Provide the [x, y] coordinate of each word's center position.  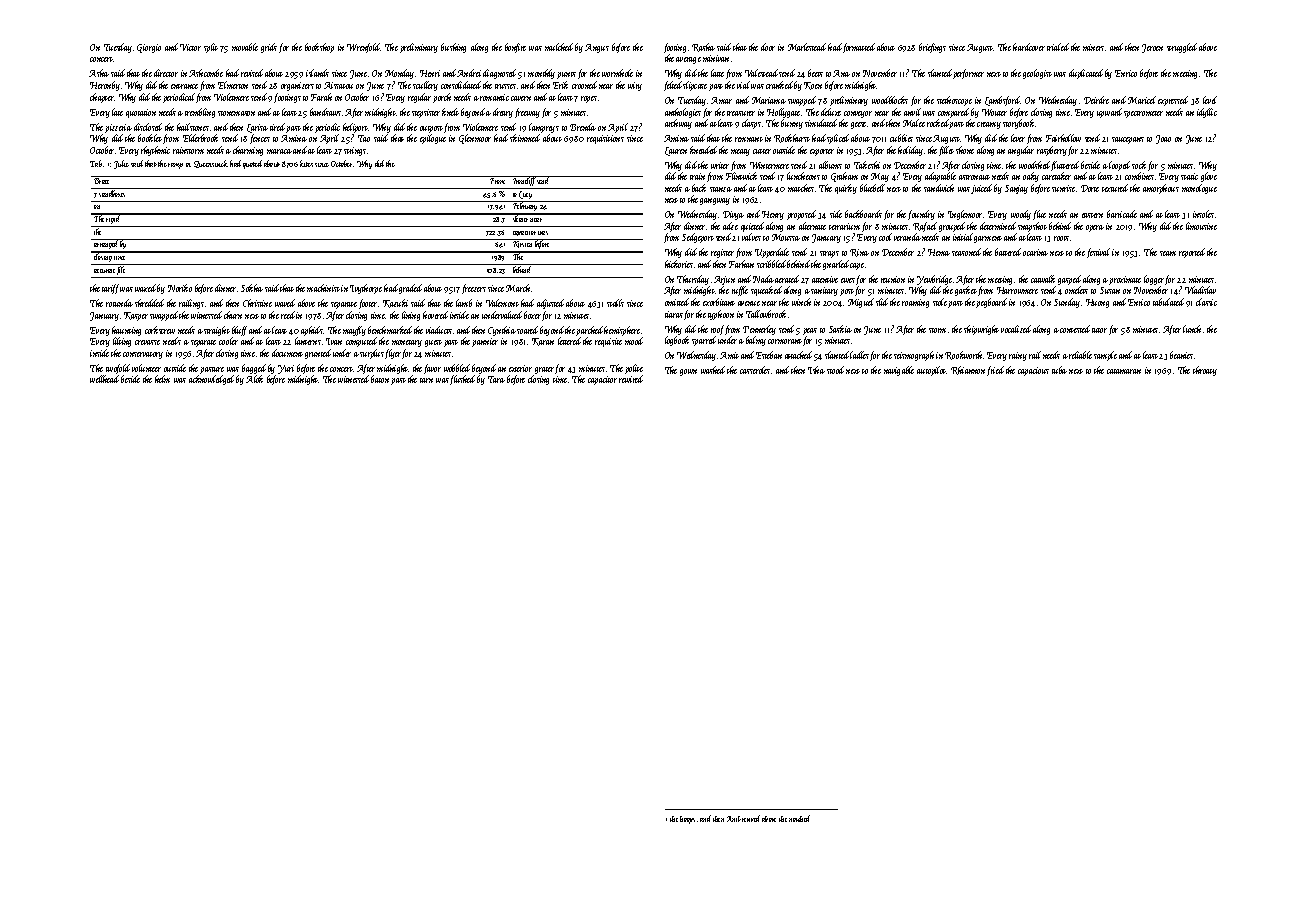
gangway [715, 201]
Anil [734, 819]
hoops [687, 820]
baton [380, 379]
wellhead [104, 379]
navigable [899, 371]
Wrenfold [364, 48]
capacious [1033, 371]
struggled [1182, 48]
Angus [597, 48]
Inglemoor [965, 215]
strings [355, 151]
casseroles [755, 370]
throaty [1205, 371]
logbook [677, 341]
